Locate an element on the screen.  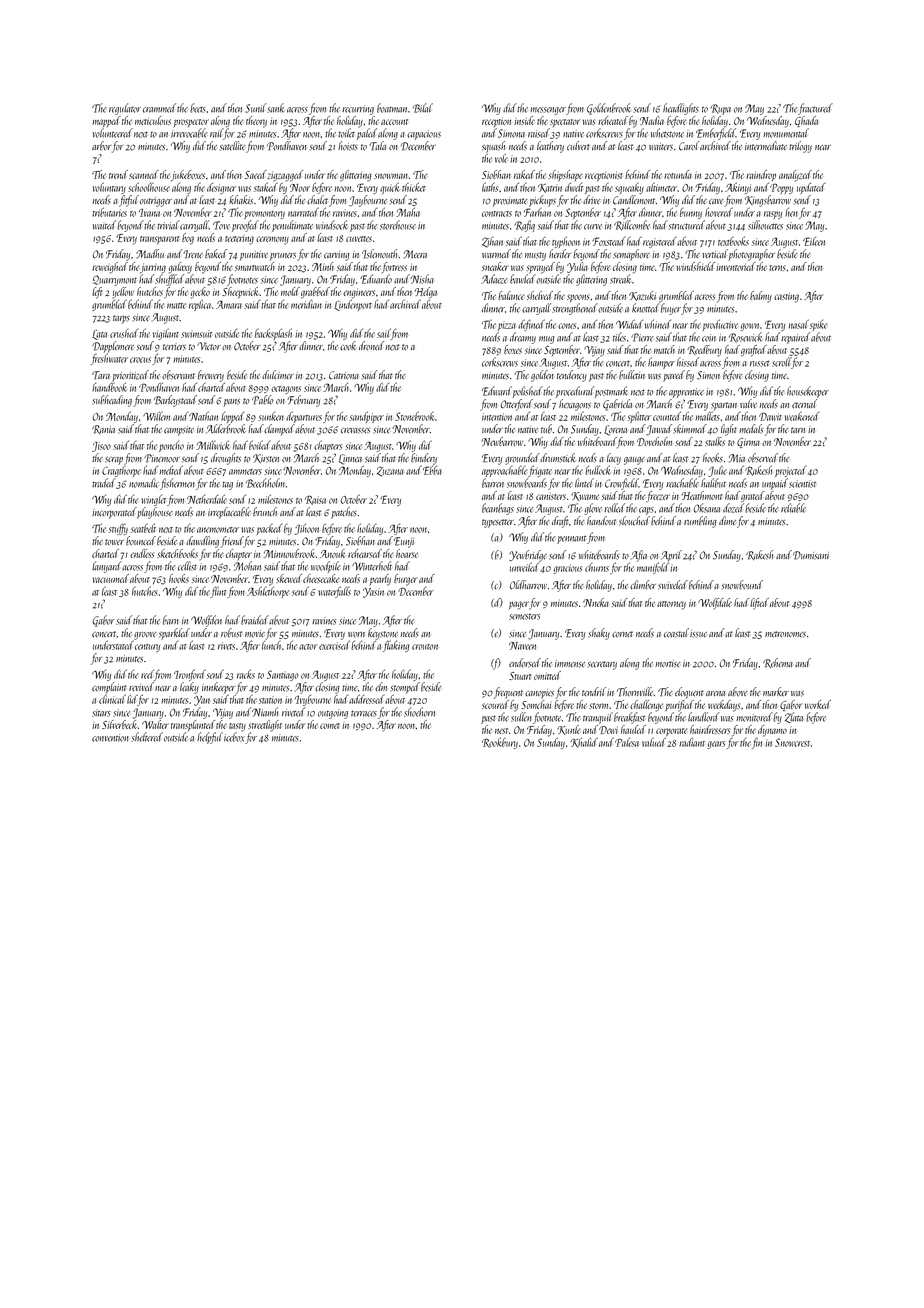
lunch is located at coordinates (271, 645).
